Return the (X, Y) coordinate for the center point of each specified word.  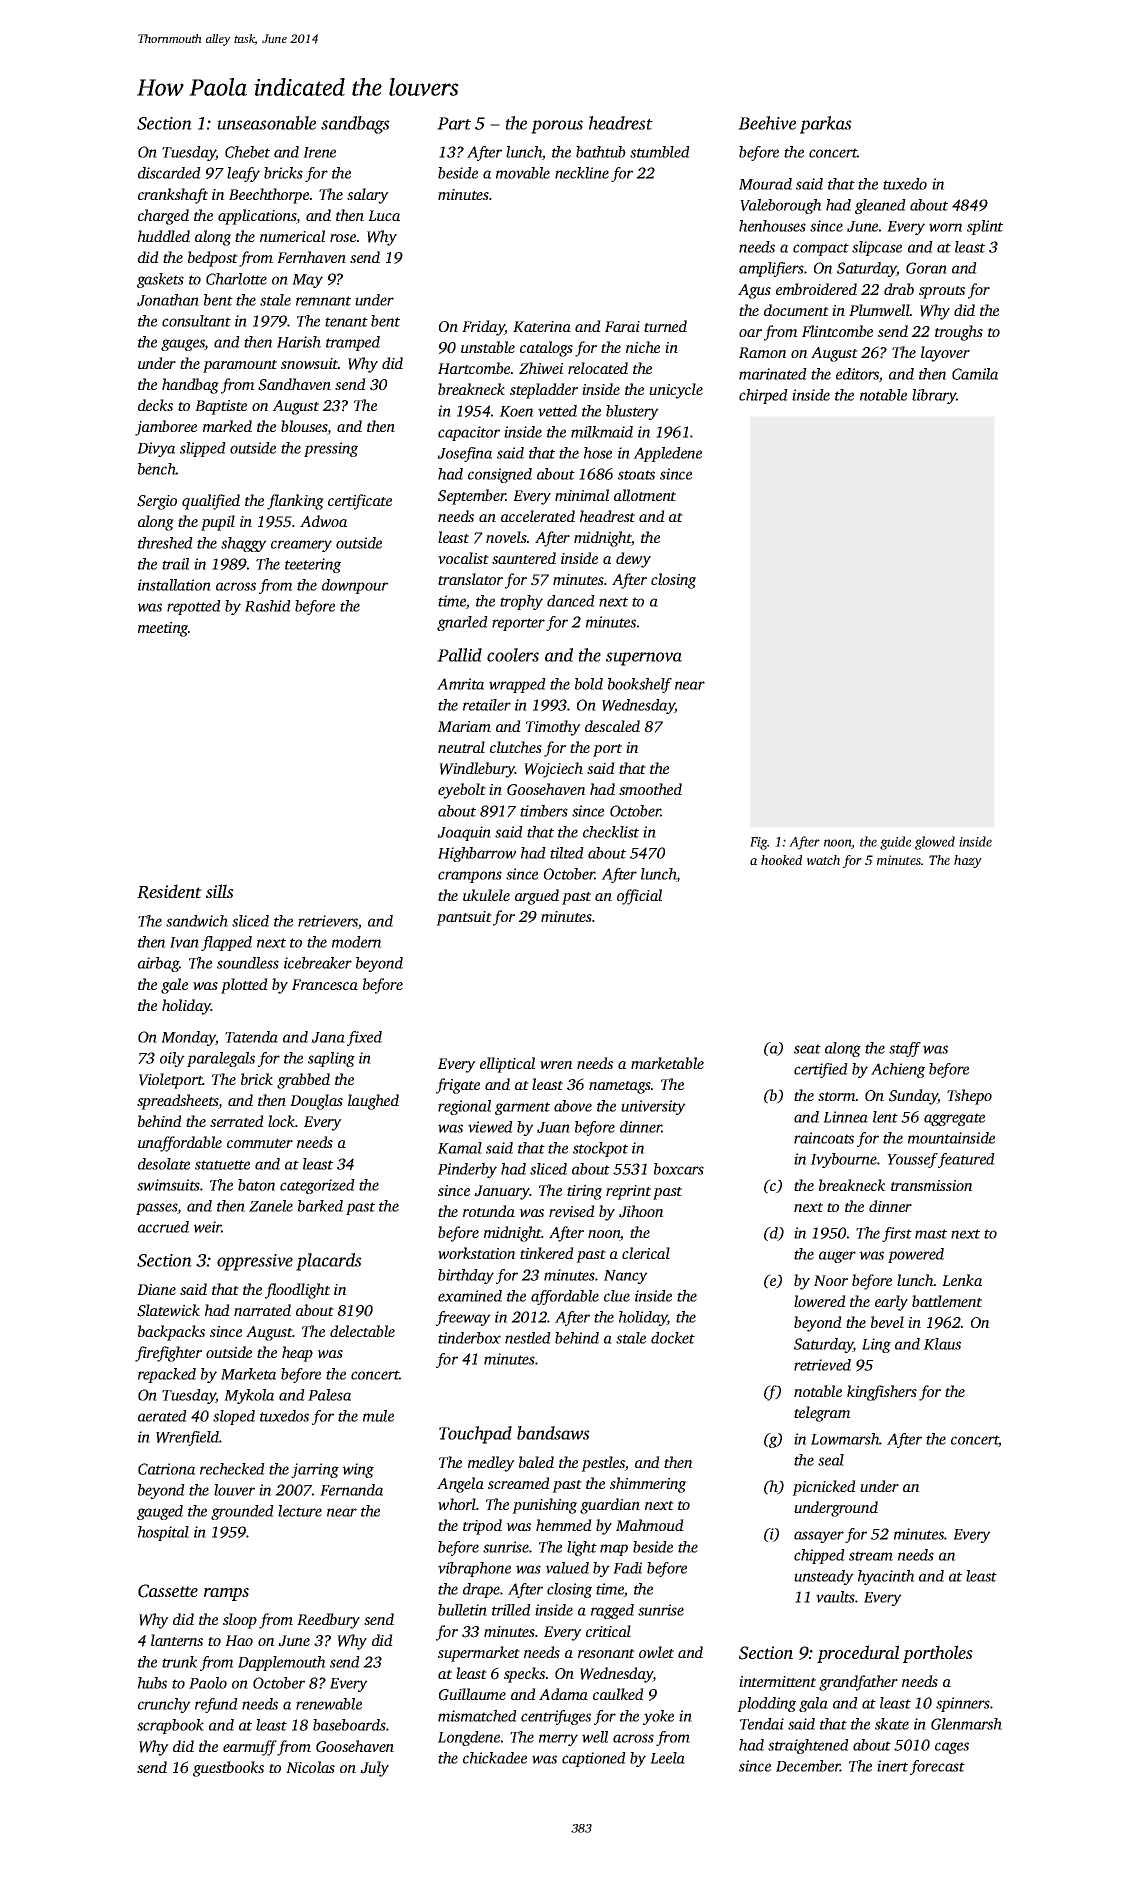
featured (966, 1160)
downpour (355, 586)
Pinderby (467, 1170)
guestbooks (228, 1769)
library (934, 396)
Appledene (667, 454)
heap (297, 1354)
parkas (826, 125)
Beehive (767, 123)
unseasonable (266, 123)
